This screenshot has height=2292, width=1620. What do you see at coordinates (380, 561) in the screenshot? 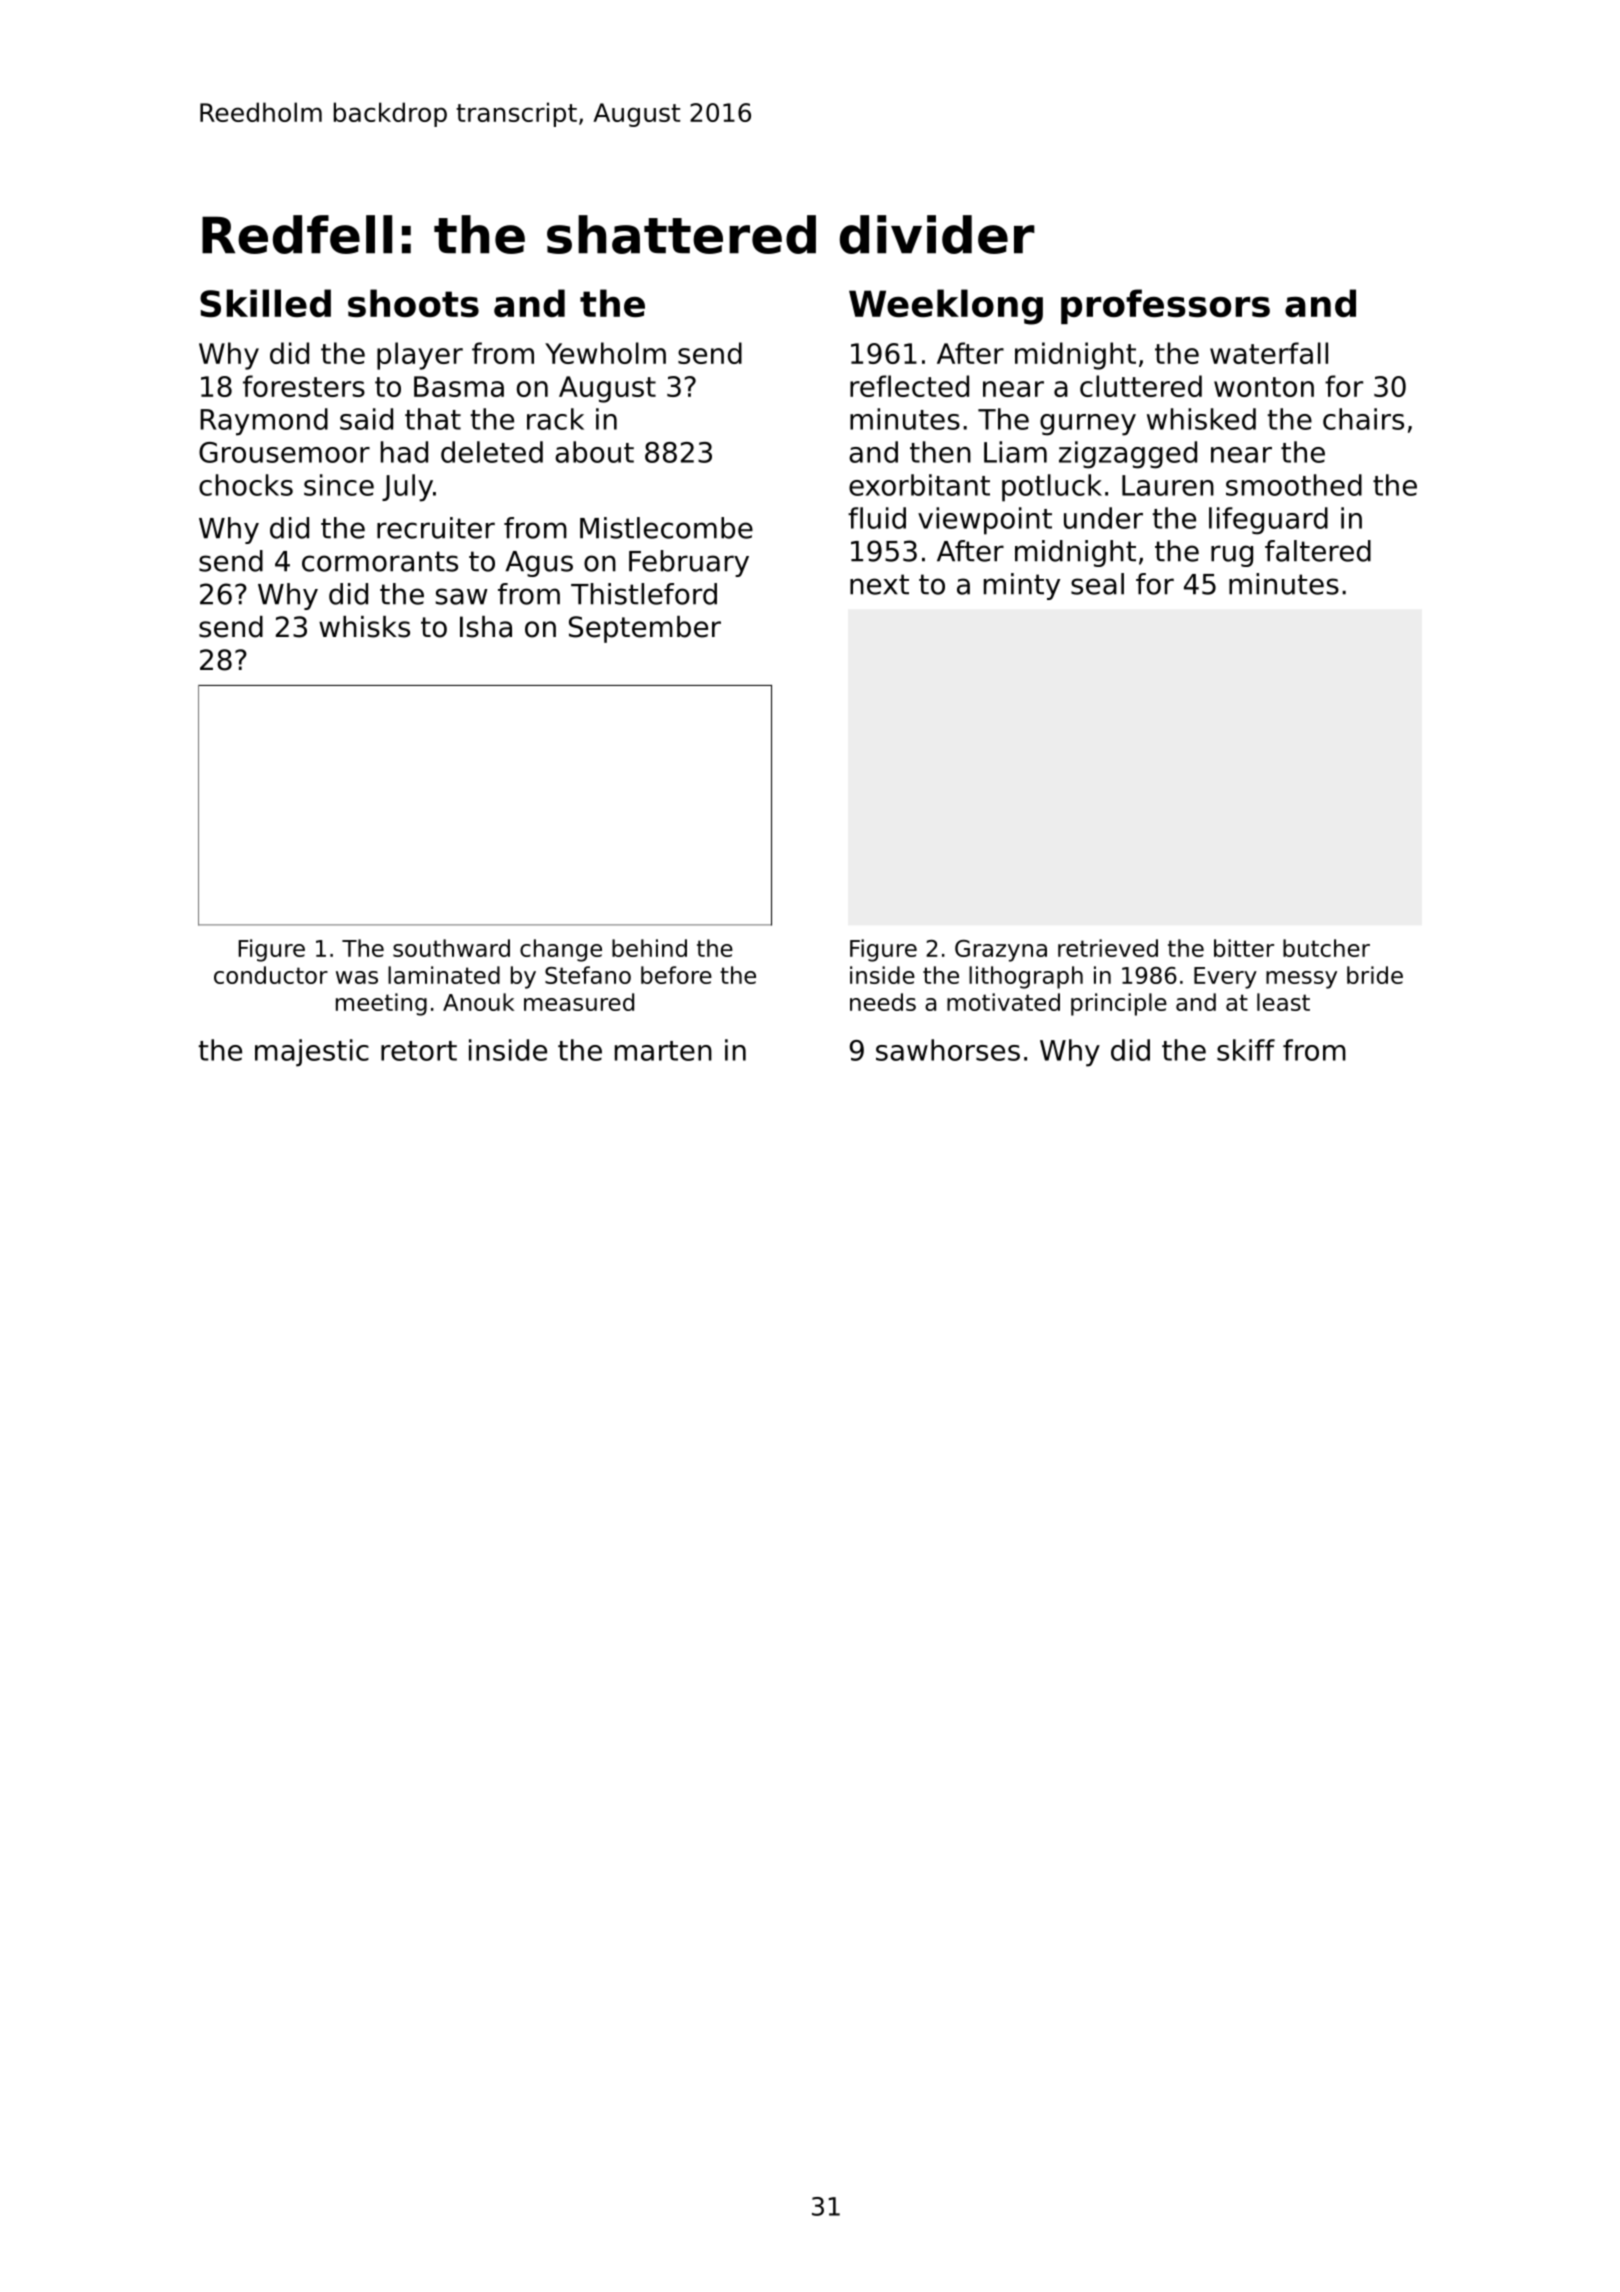
I see `cormorants` at bounding box center [380, 561].
